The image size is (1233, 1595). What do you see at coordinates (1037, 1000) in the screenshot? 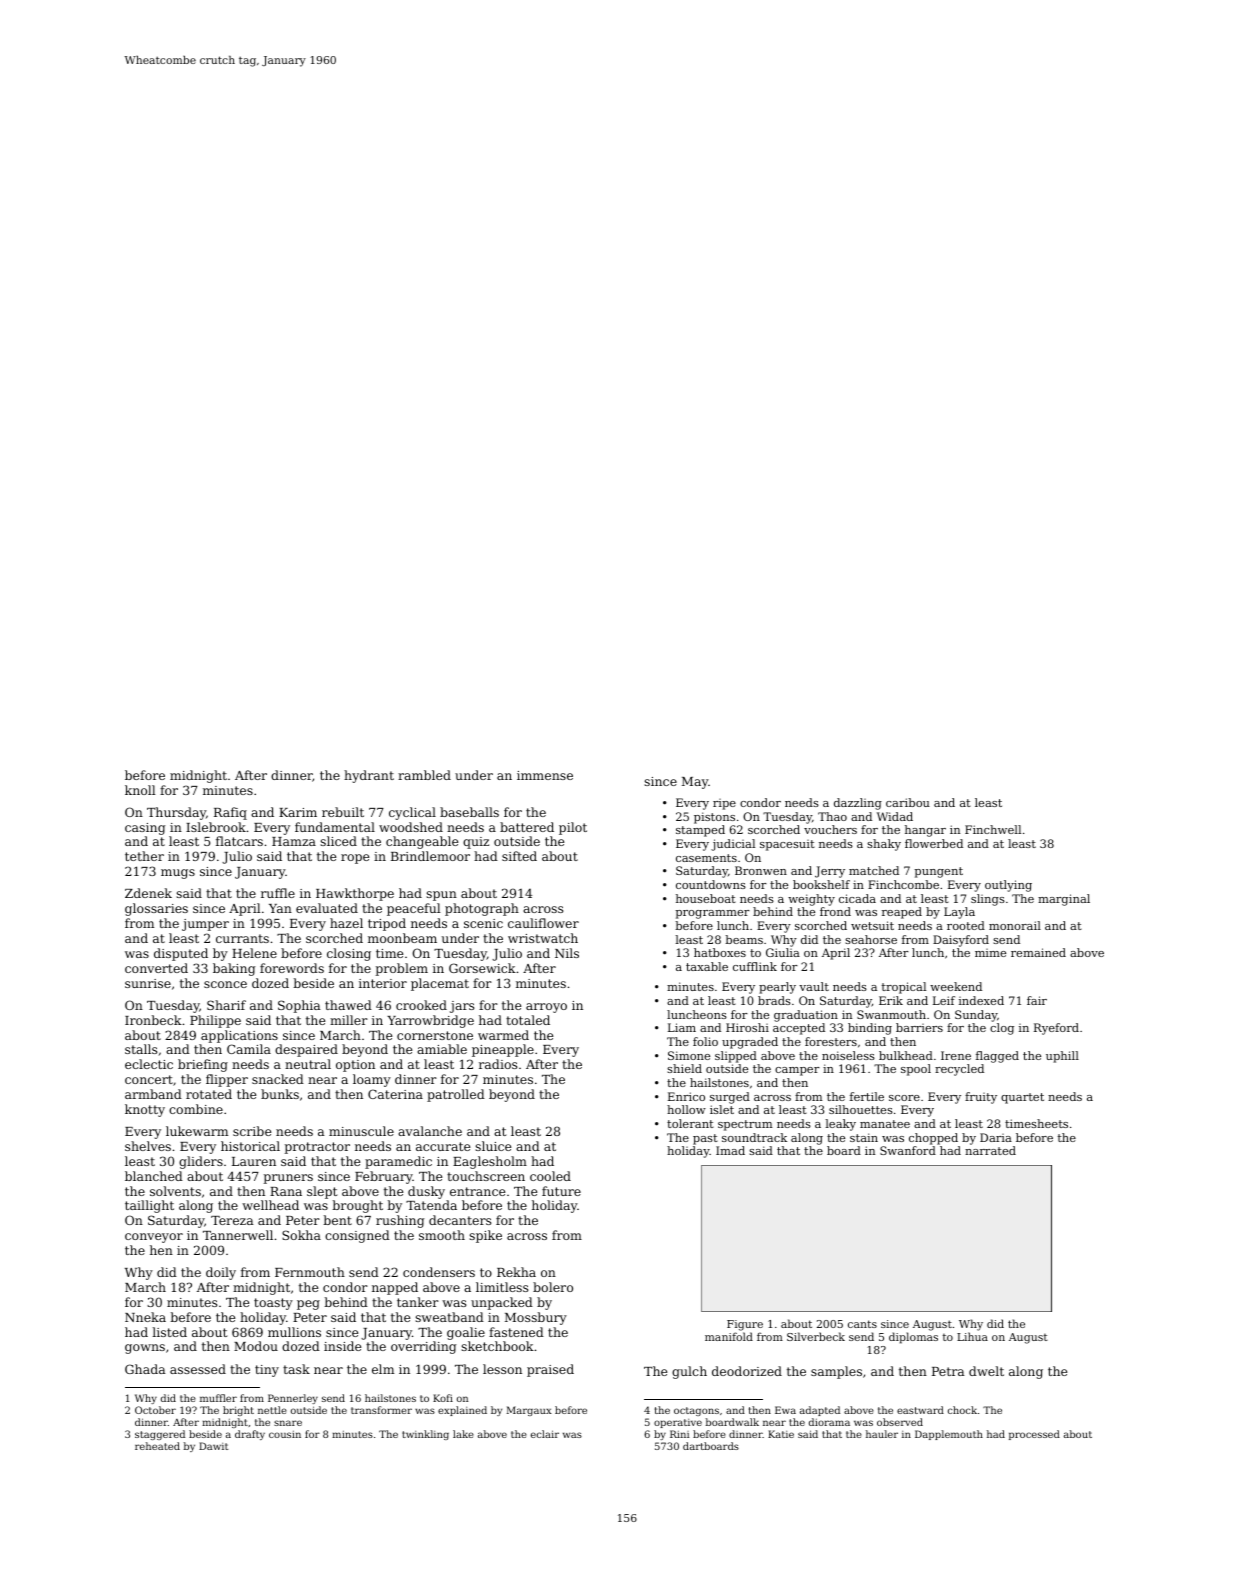
I see `fair` at bounding box center [1037, 1000].
